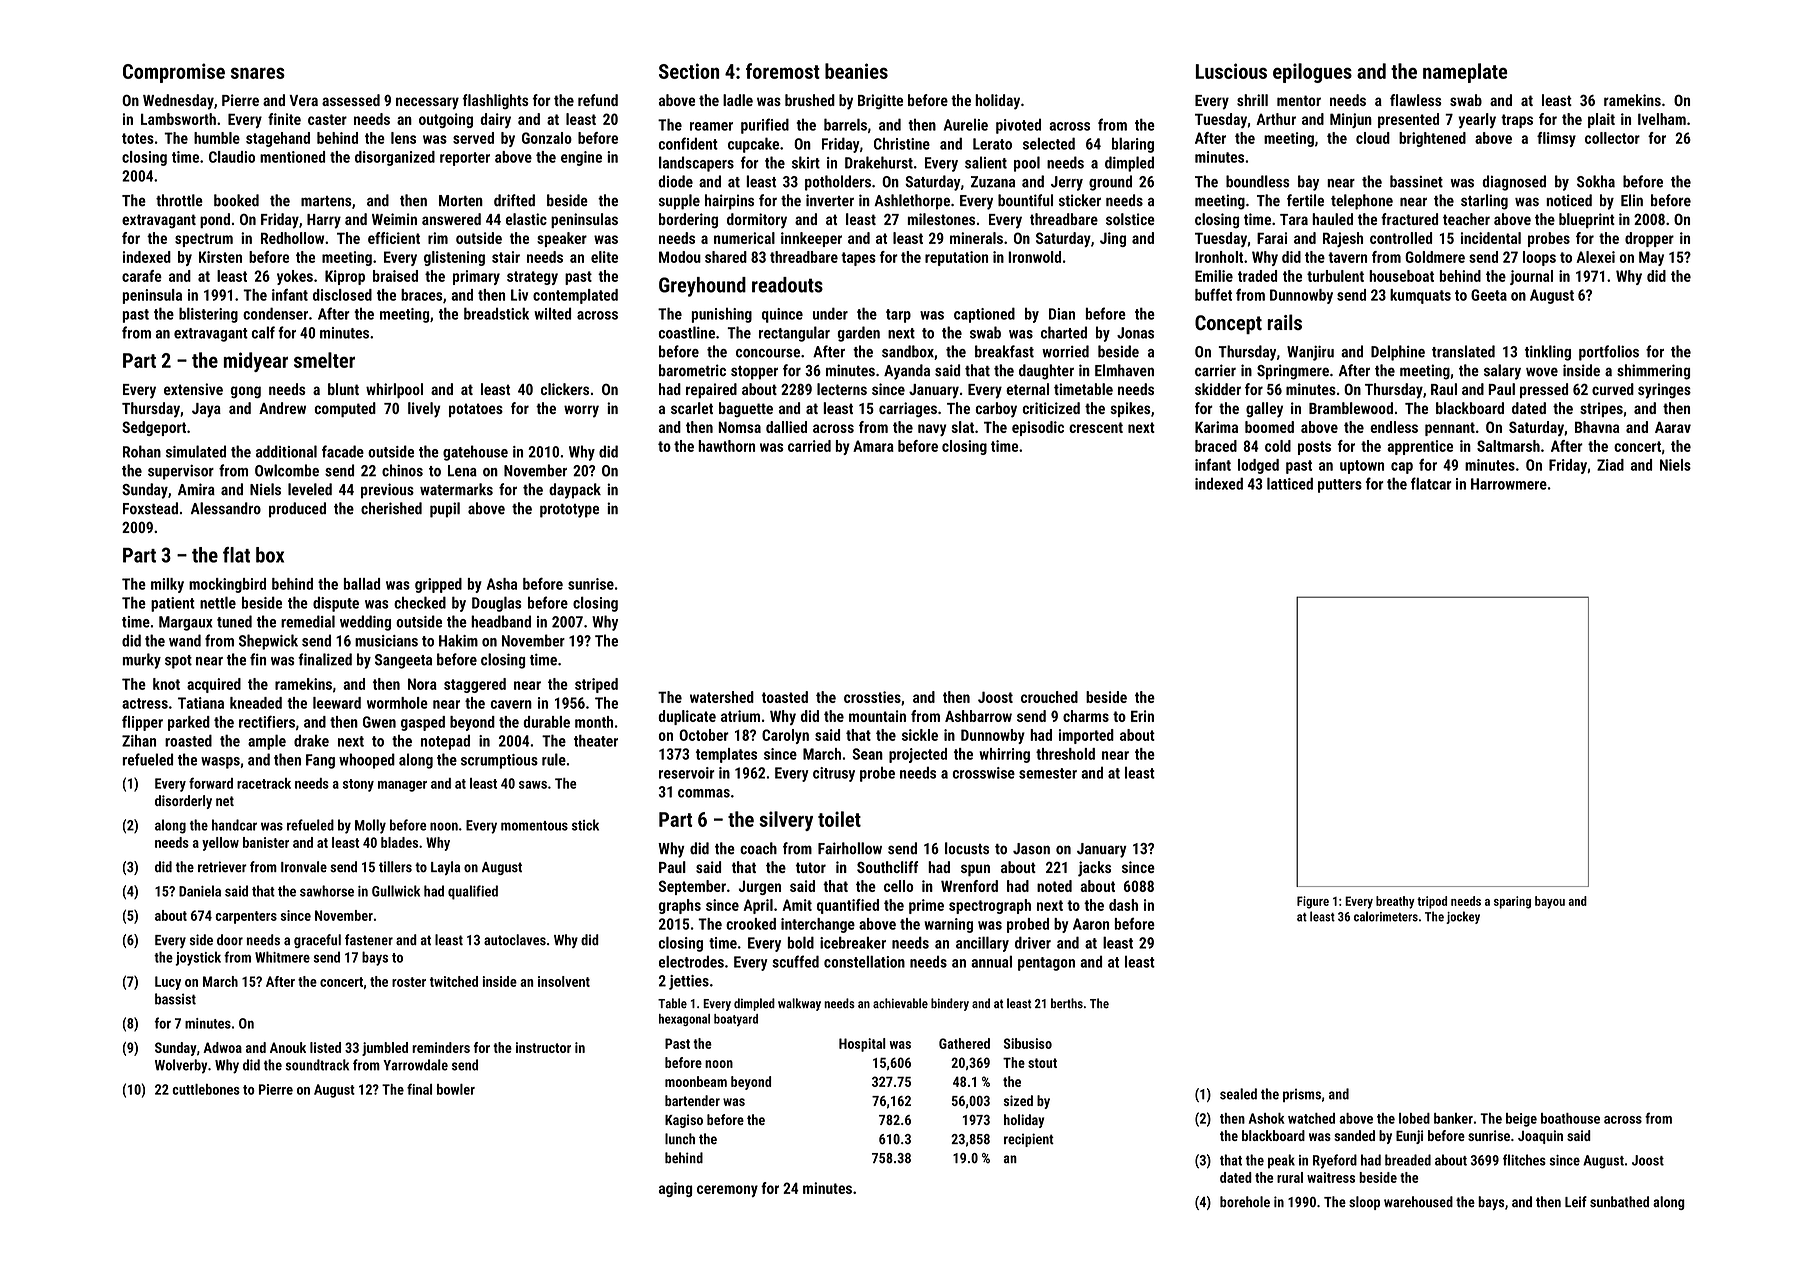 The width and height of the image is (1813, 1282). Describe the element at coordinates (1276, 119) in the image. I see `Arthur` at that location.
